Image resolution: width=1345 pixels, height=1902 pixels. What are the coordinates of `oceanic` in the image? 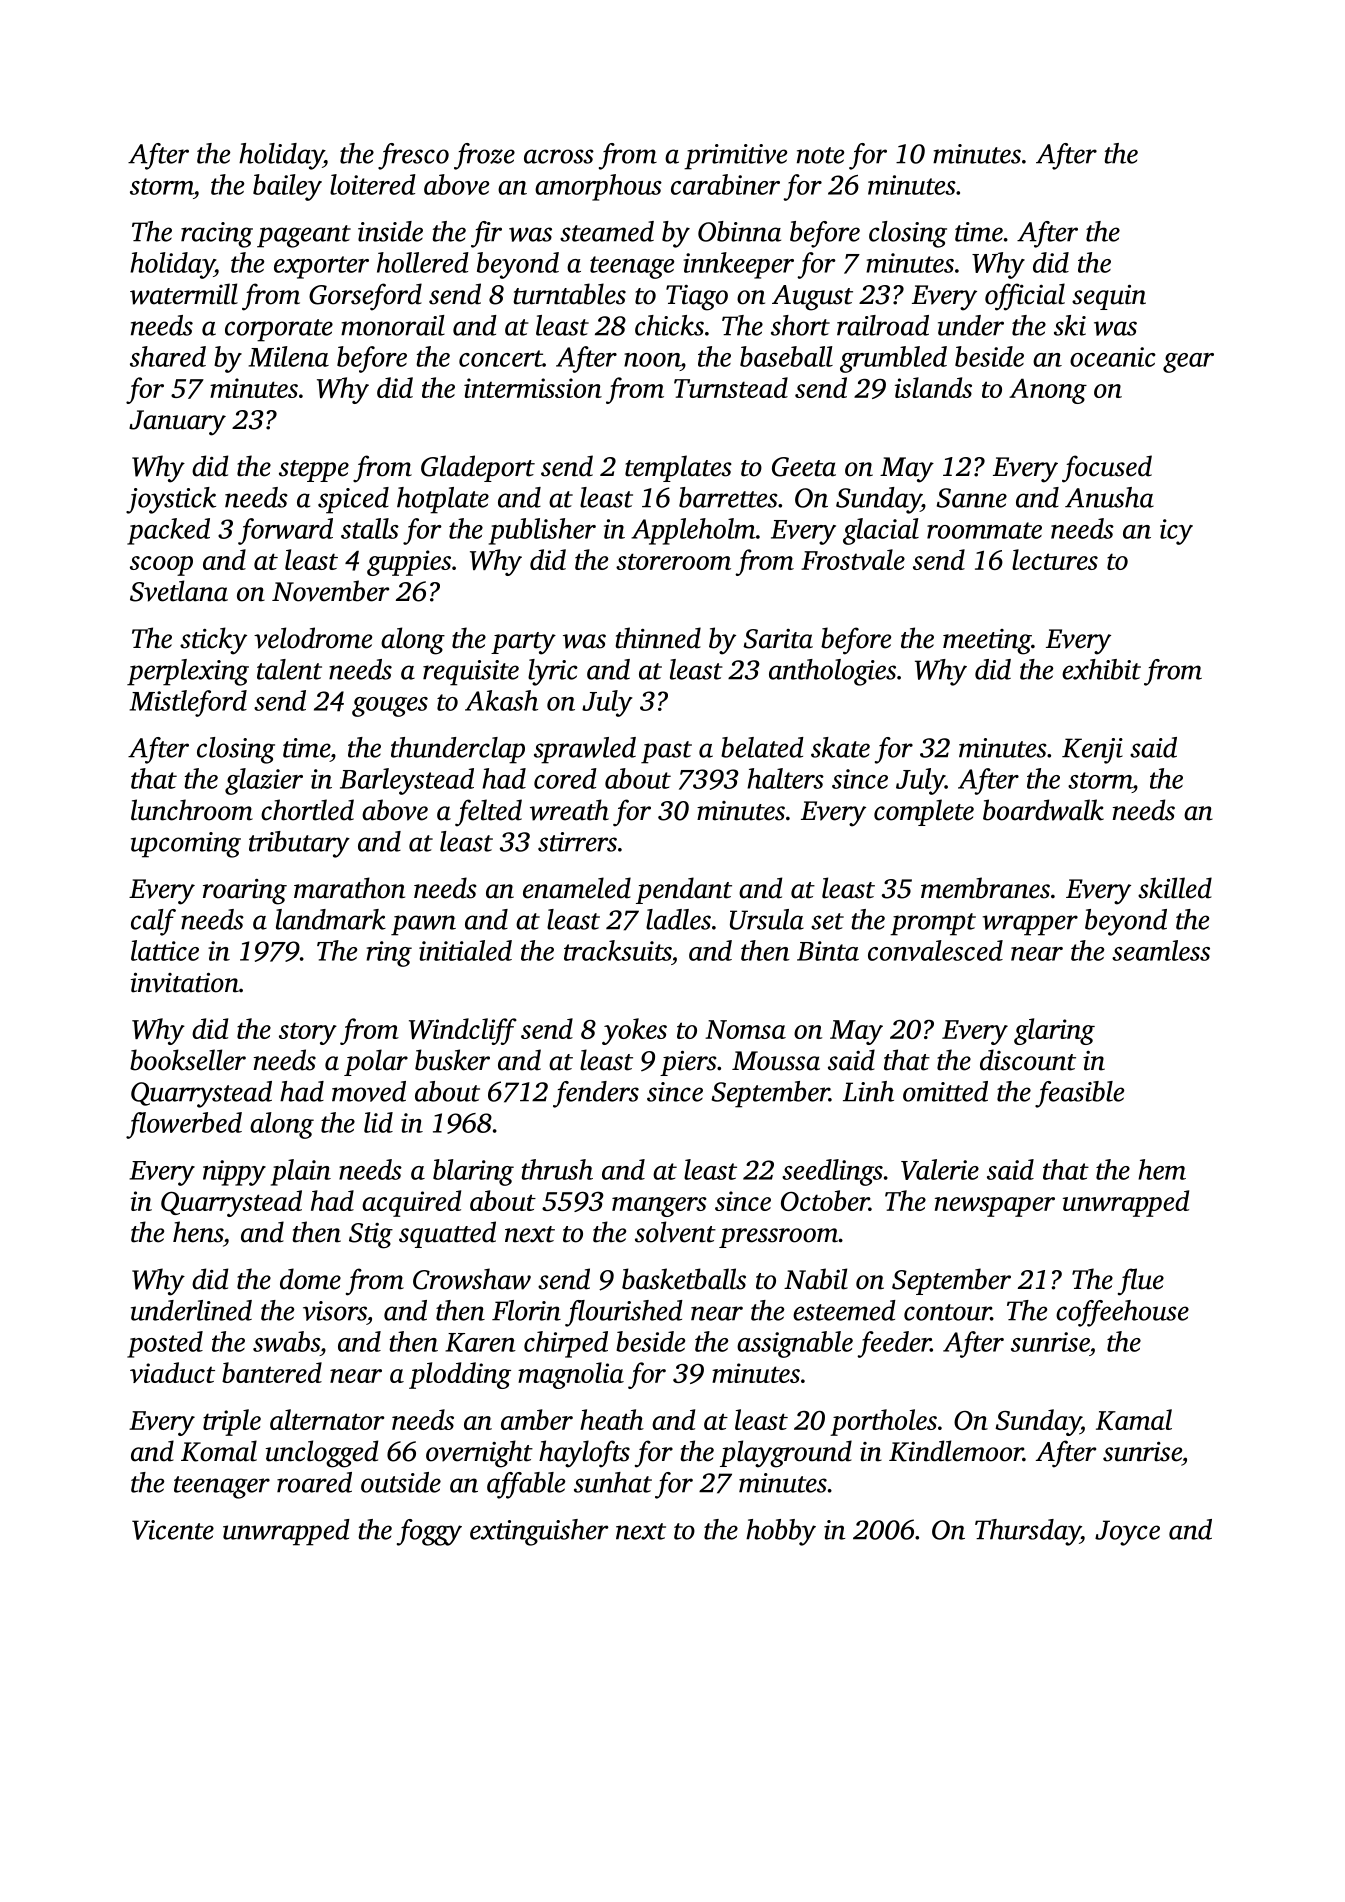 It's located at (1113, 357).
